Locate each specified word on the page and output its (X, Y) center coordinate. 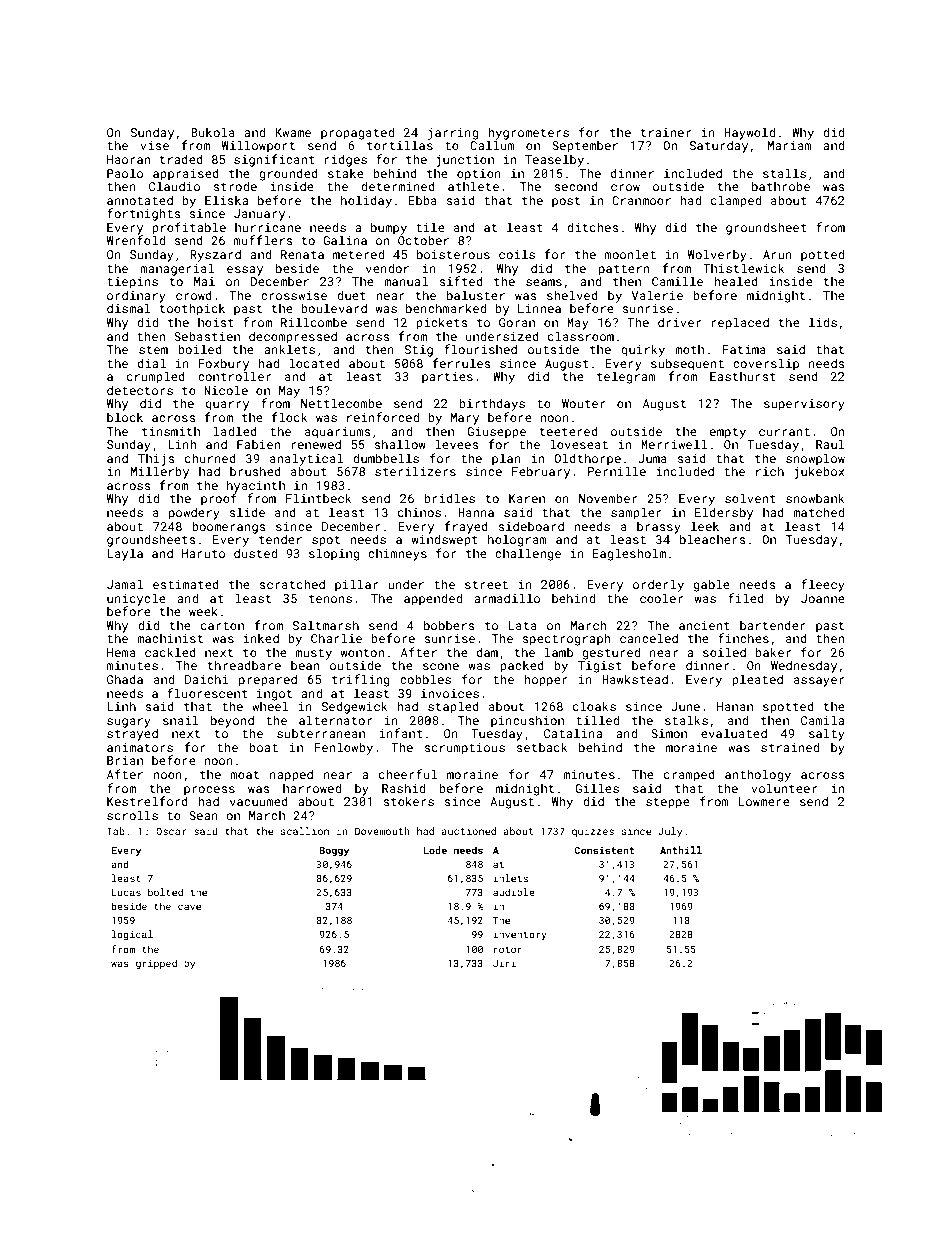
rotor (508, 949)
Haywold (749, 133)
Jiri (504, 963)
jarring (453, 134)
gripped (156, 964)
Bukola (213, 132)
